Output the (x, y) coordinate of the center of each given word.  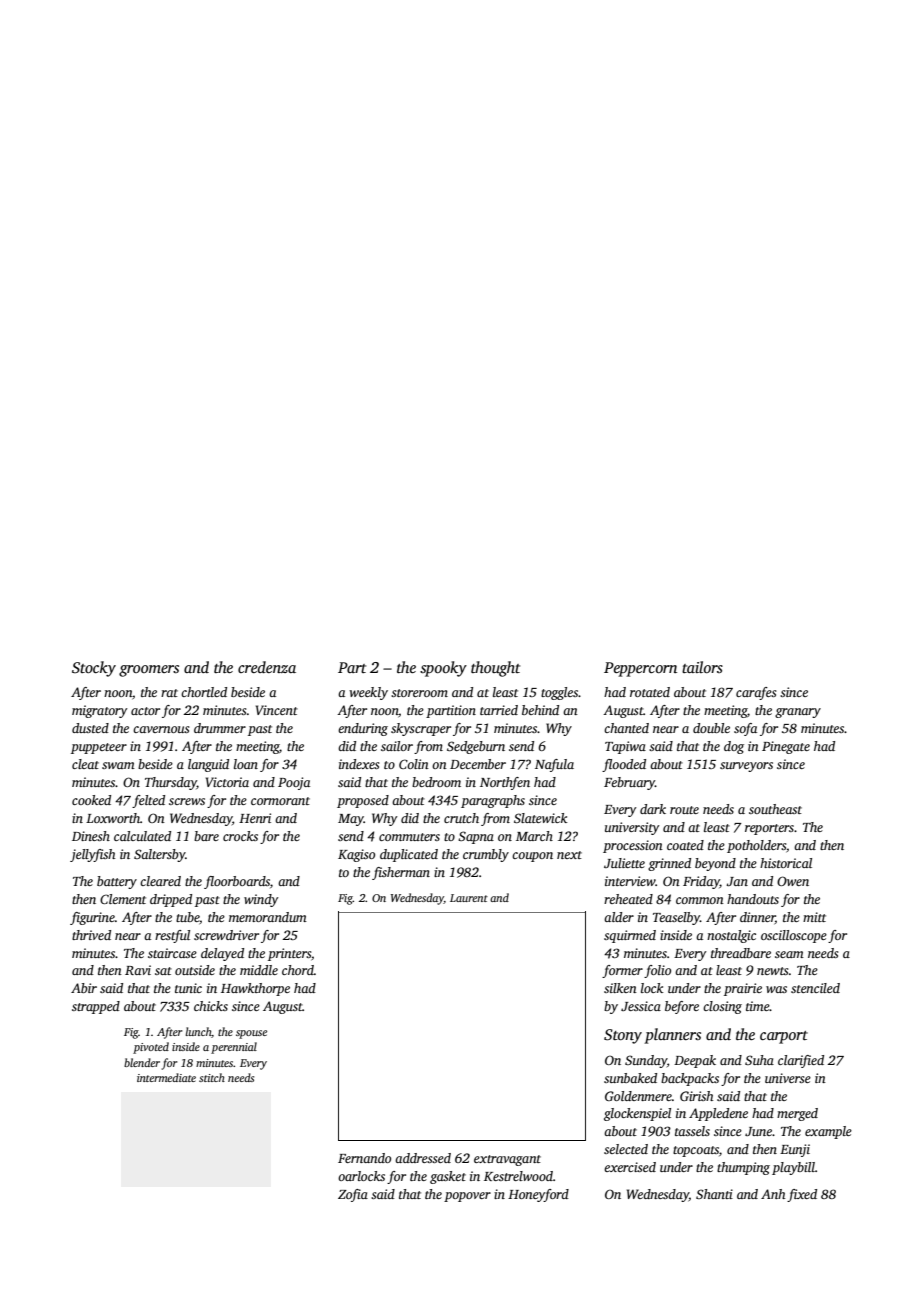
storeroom (419, 693)
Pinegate (786, 747)
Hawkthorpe (255, 989)
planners (672, 1036)
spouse (251, 1034)
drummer (220, 728)
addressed (423, 1158)
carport (784, 1037)
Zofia (353, 1195)
